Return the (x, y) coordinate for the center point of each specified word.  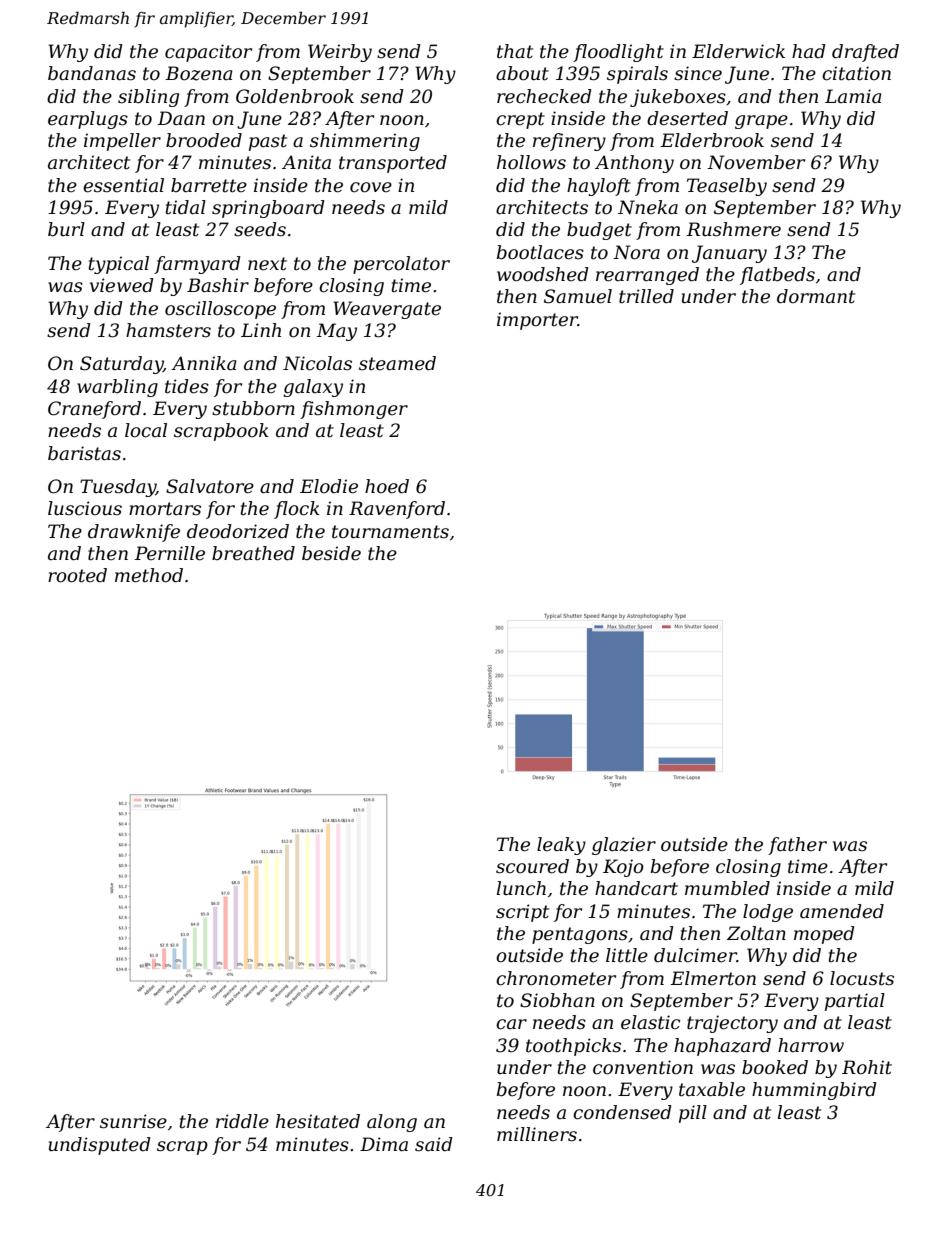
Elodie (329, 486)
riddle (242, 1121)
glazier (624, 846)
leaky (561, 846)
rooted (77, 575)
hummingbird (814, 1091)
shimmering (365, 142)
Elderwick (738, 51)
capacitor (208, 53)
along (392, 1123)
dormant (816, 296)
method (149, 575)
